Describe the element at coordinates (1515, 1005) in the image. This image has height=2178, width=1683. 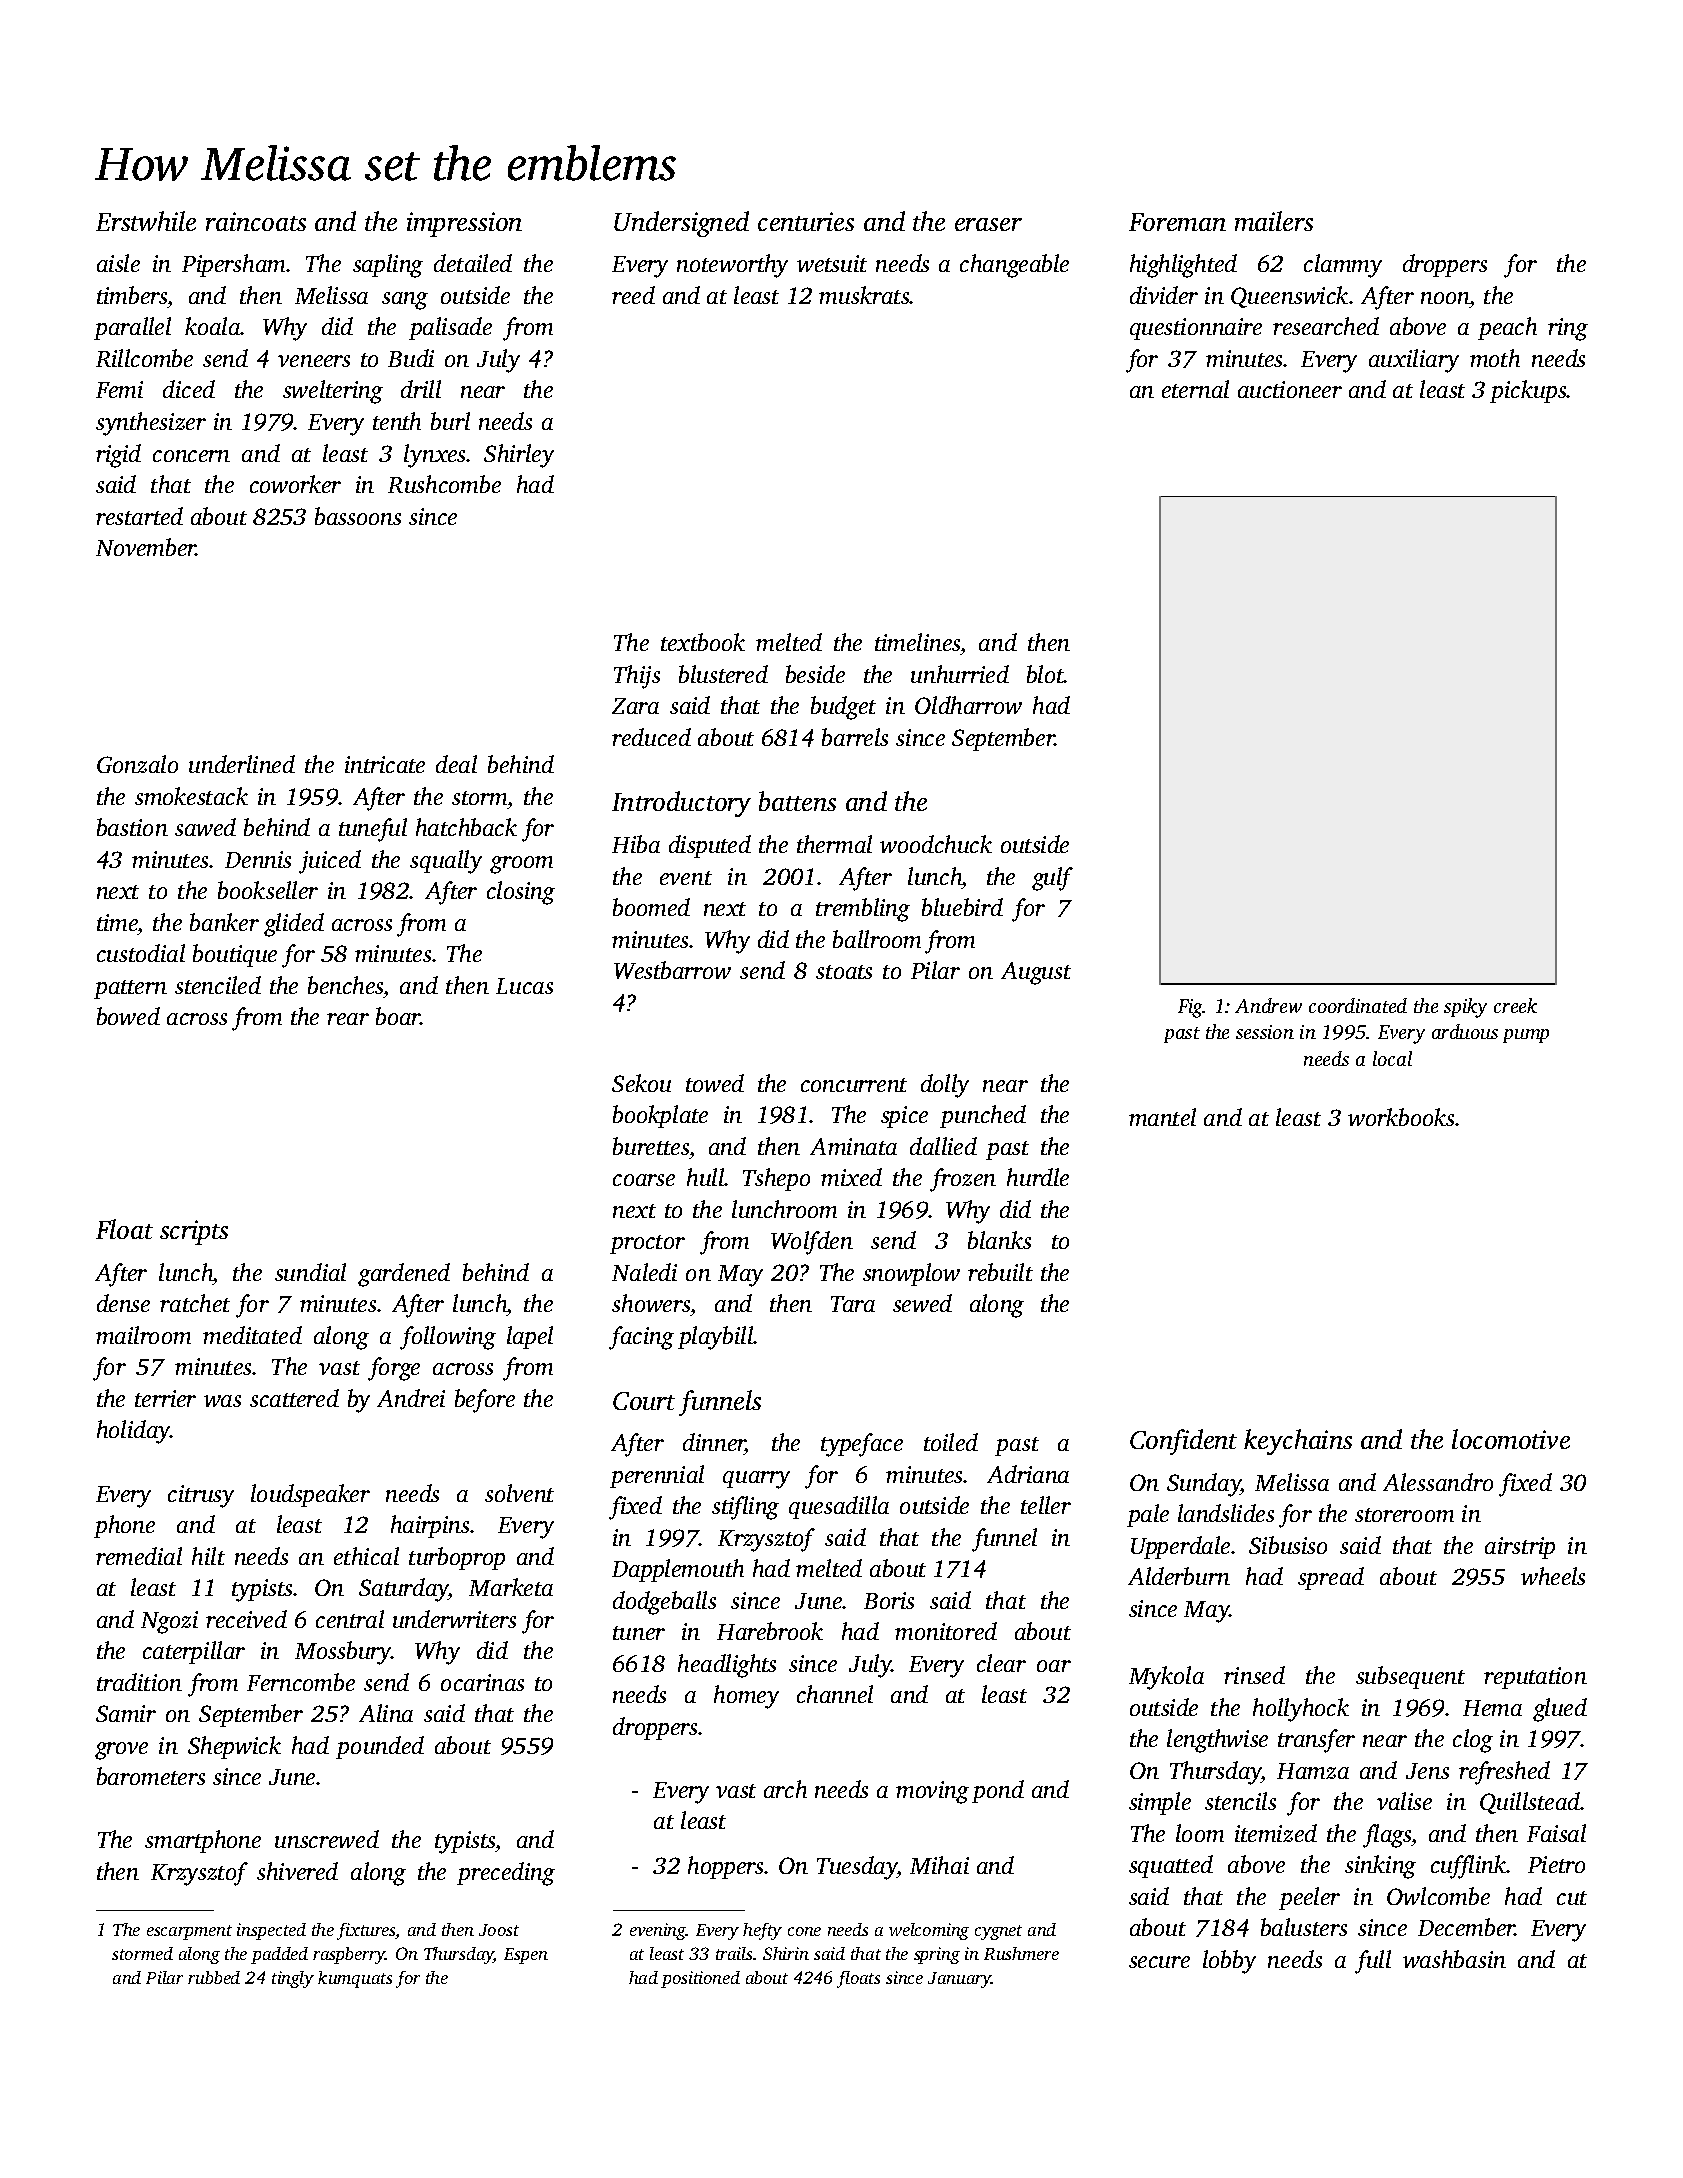
I see `creek` at that location.
